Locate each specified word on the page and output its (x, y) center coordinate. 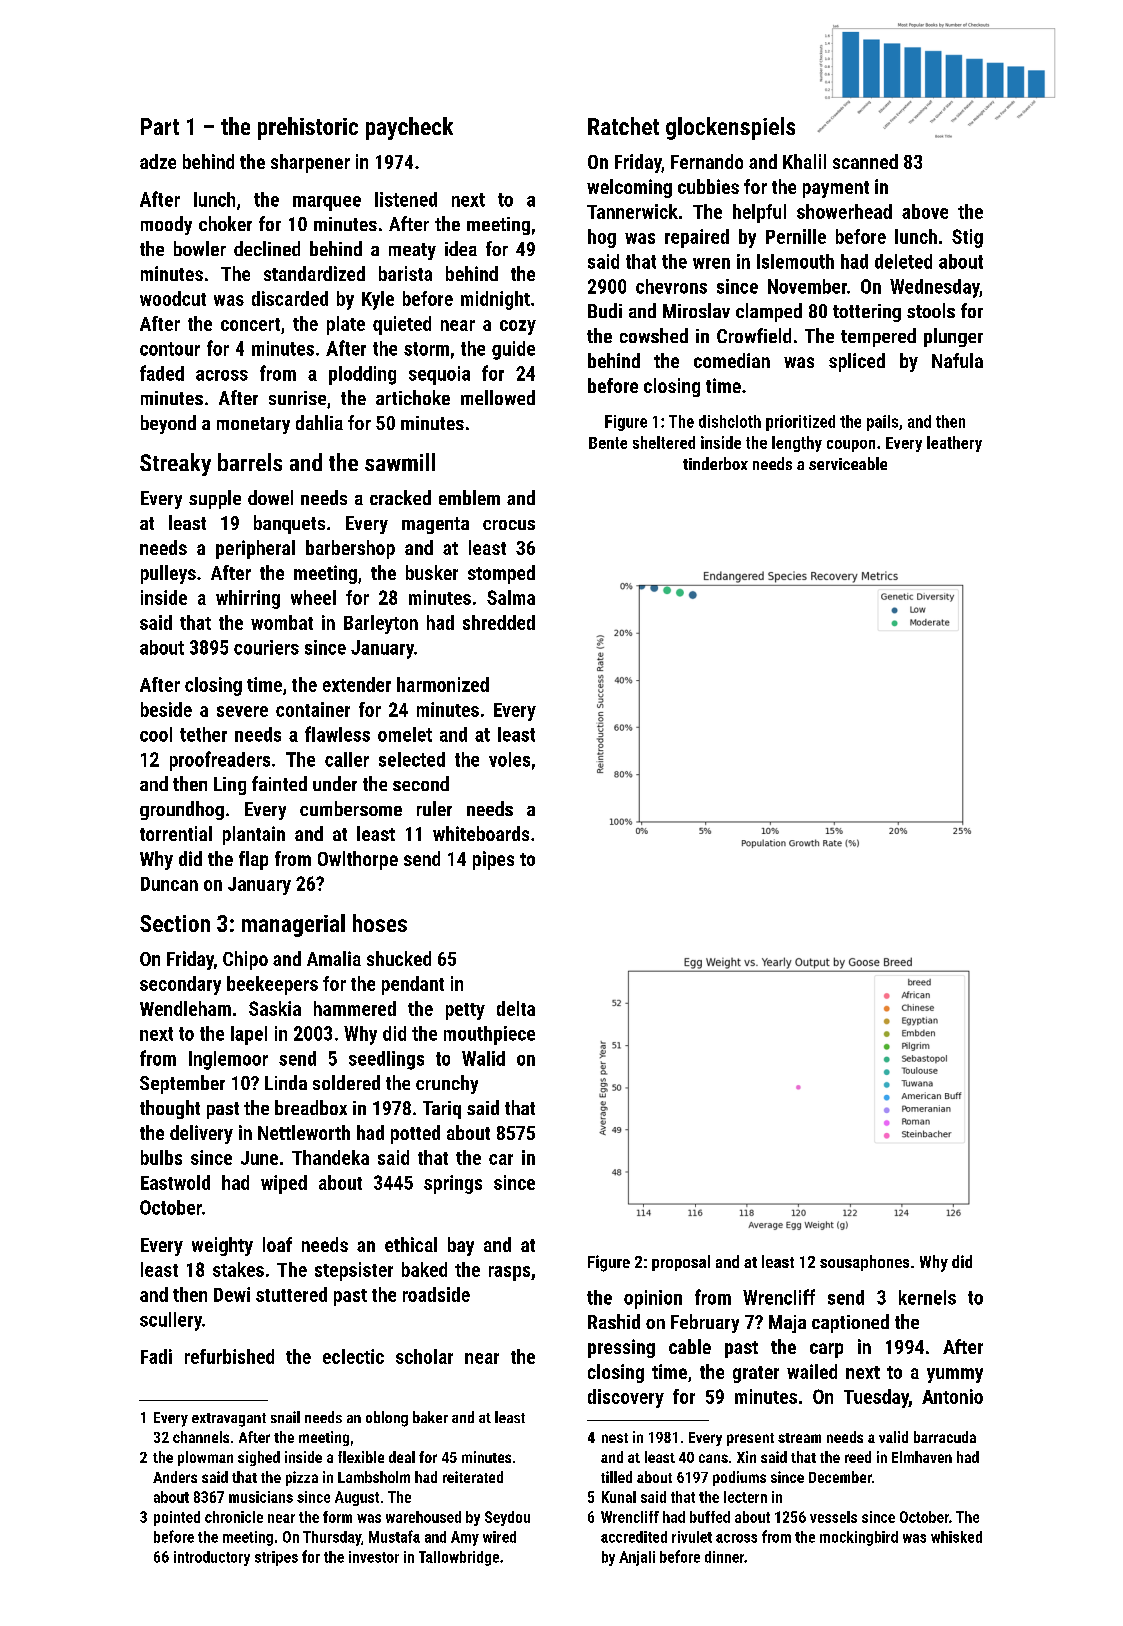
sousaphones (864, 1263)
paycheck (409, 128)
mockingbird (859, 1538)
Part (160, 126)
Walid (483, 1058)
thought (170, 1109)
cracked (400, 497)
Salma (511, 597)
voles (509, 759)
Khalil (804, 161)
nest (615, 1438)
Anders (175, 1477)
